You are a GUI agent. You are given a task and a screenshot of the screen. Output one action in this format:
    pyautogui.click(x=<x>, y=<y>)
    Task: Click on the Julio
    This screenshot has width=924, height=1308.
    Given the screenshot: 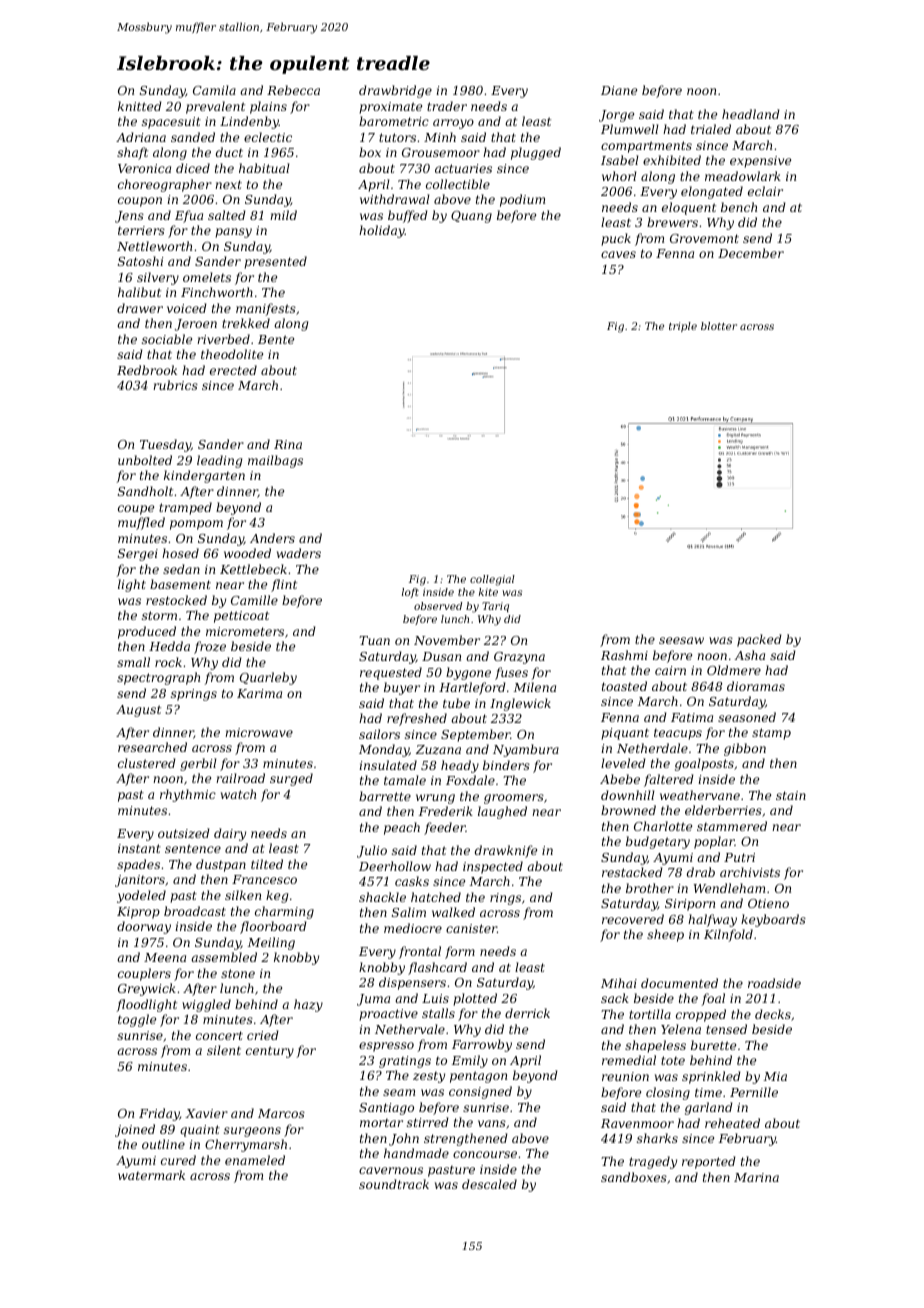 What is the action you would take?
    pyautogui.click(x=372, y=851)
